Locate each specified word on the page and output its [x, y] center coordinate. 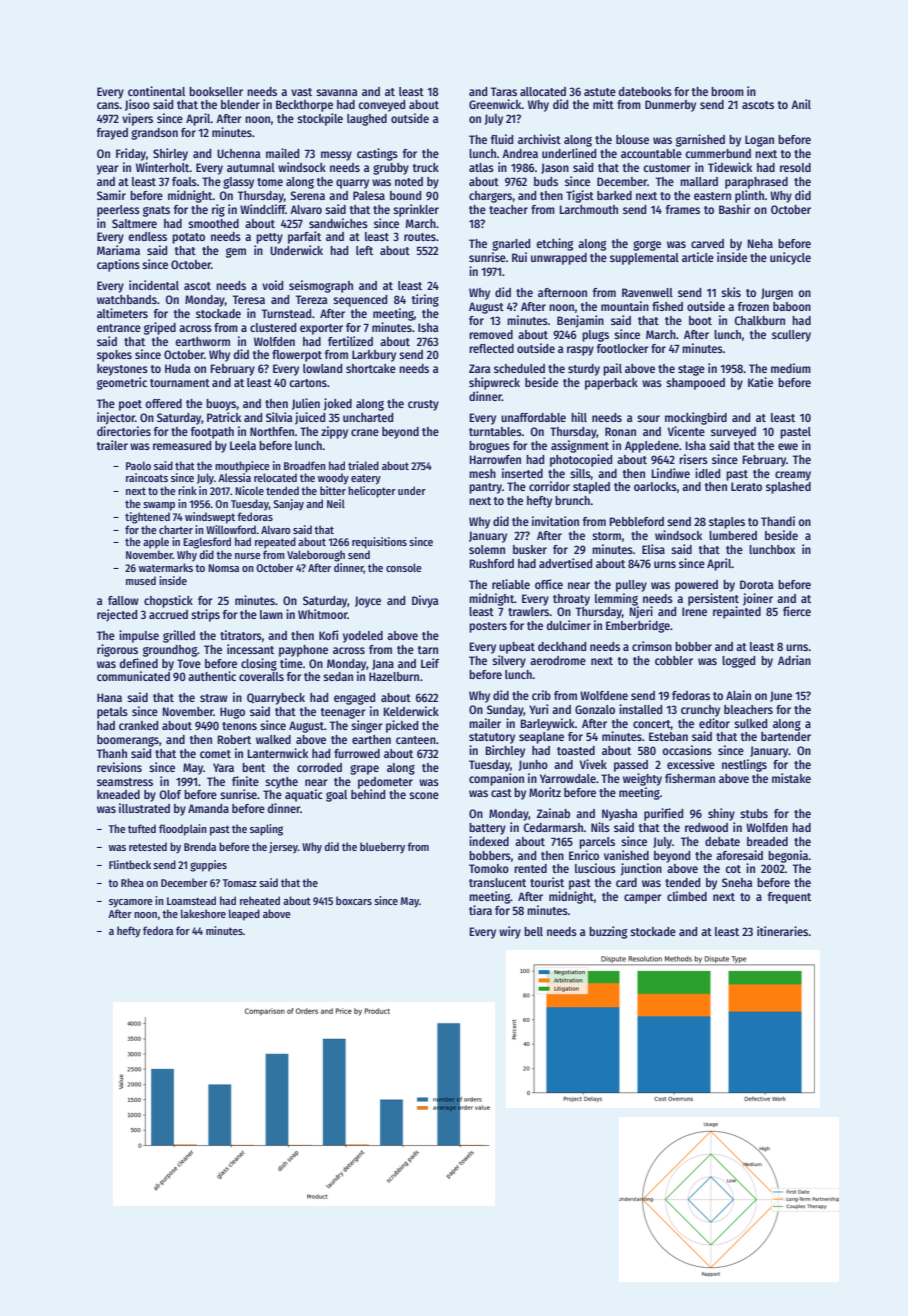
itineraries [783, 931]
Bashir [735, 209]
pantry [485, 488]
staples [727, 523]
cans [108, 105]
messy [336, 156]
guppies [208, 866]
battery [487, 829]
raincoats [147, 477]
